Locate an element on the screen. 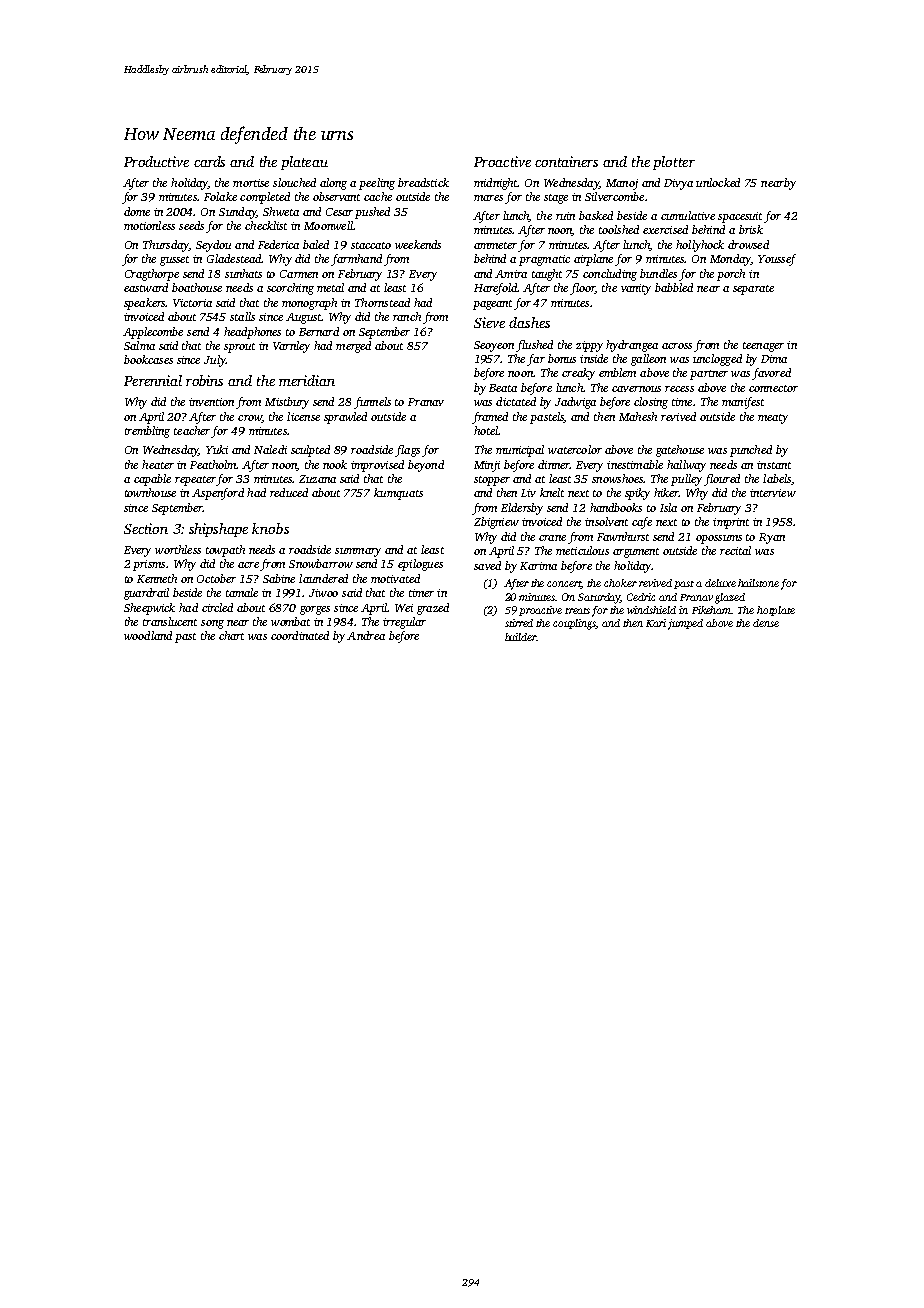 Image resolution: width=924 pixels, height=1308 pixels. spacesuit is located at coordinates (740, 217).
